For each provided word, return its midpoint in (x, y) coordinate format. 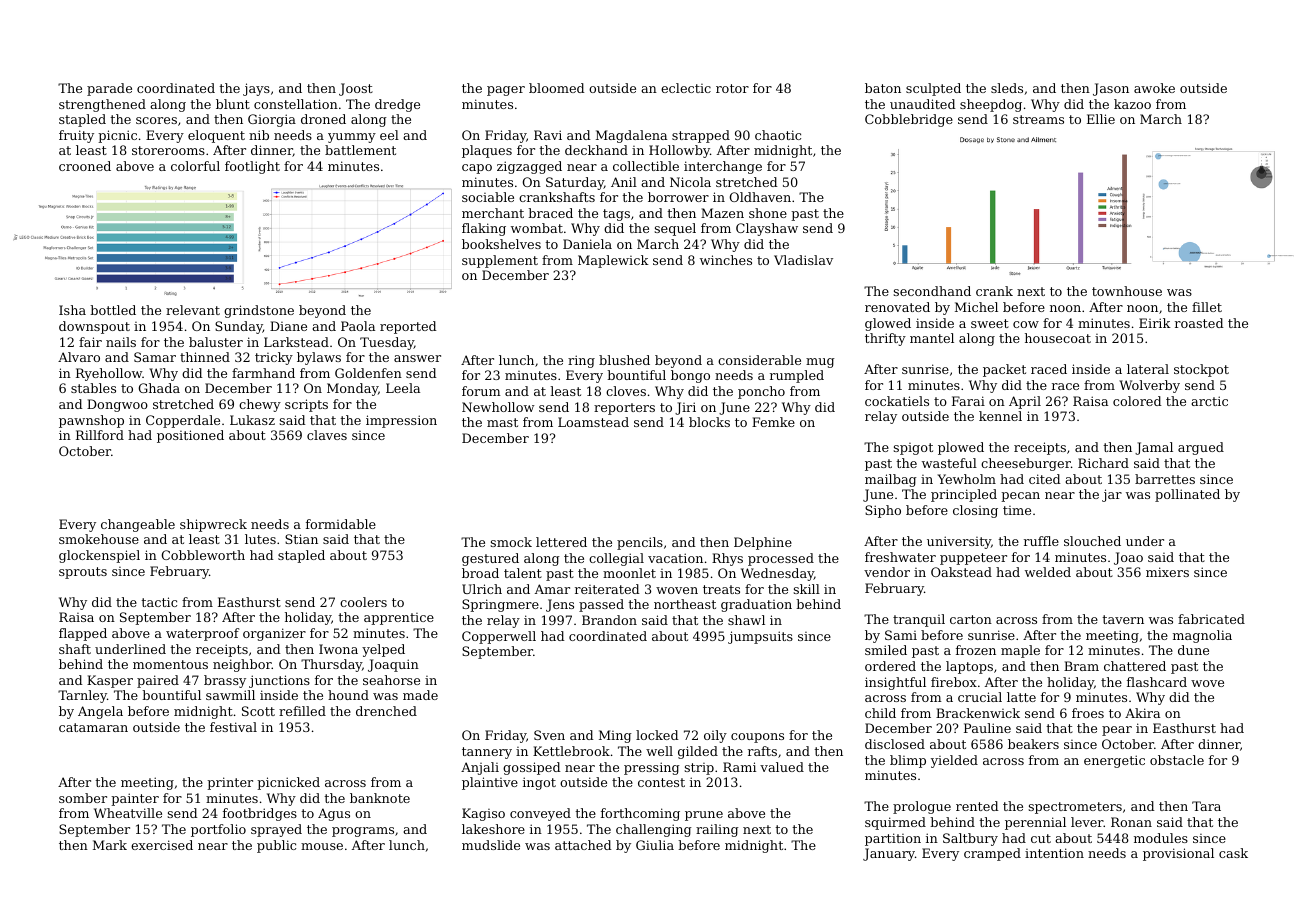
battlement (360, 150)
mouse (322, 846)
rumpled (797, 376)
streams (1038, 119)
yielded (954, 761)
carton (971, 619)
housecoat (1058, 338)
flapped (83, 634)
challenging (654, 830)
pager (506, 91)
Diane (288, 326)
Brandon (609, 620)
